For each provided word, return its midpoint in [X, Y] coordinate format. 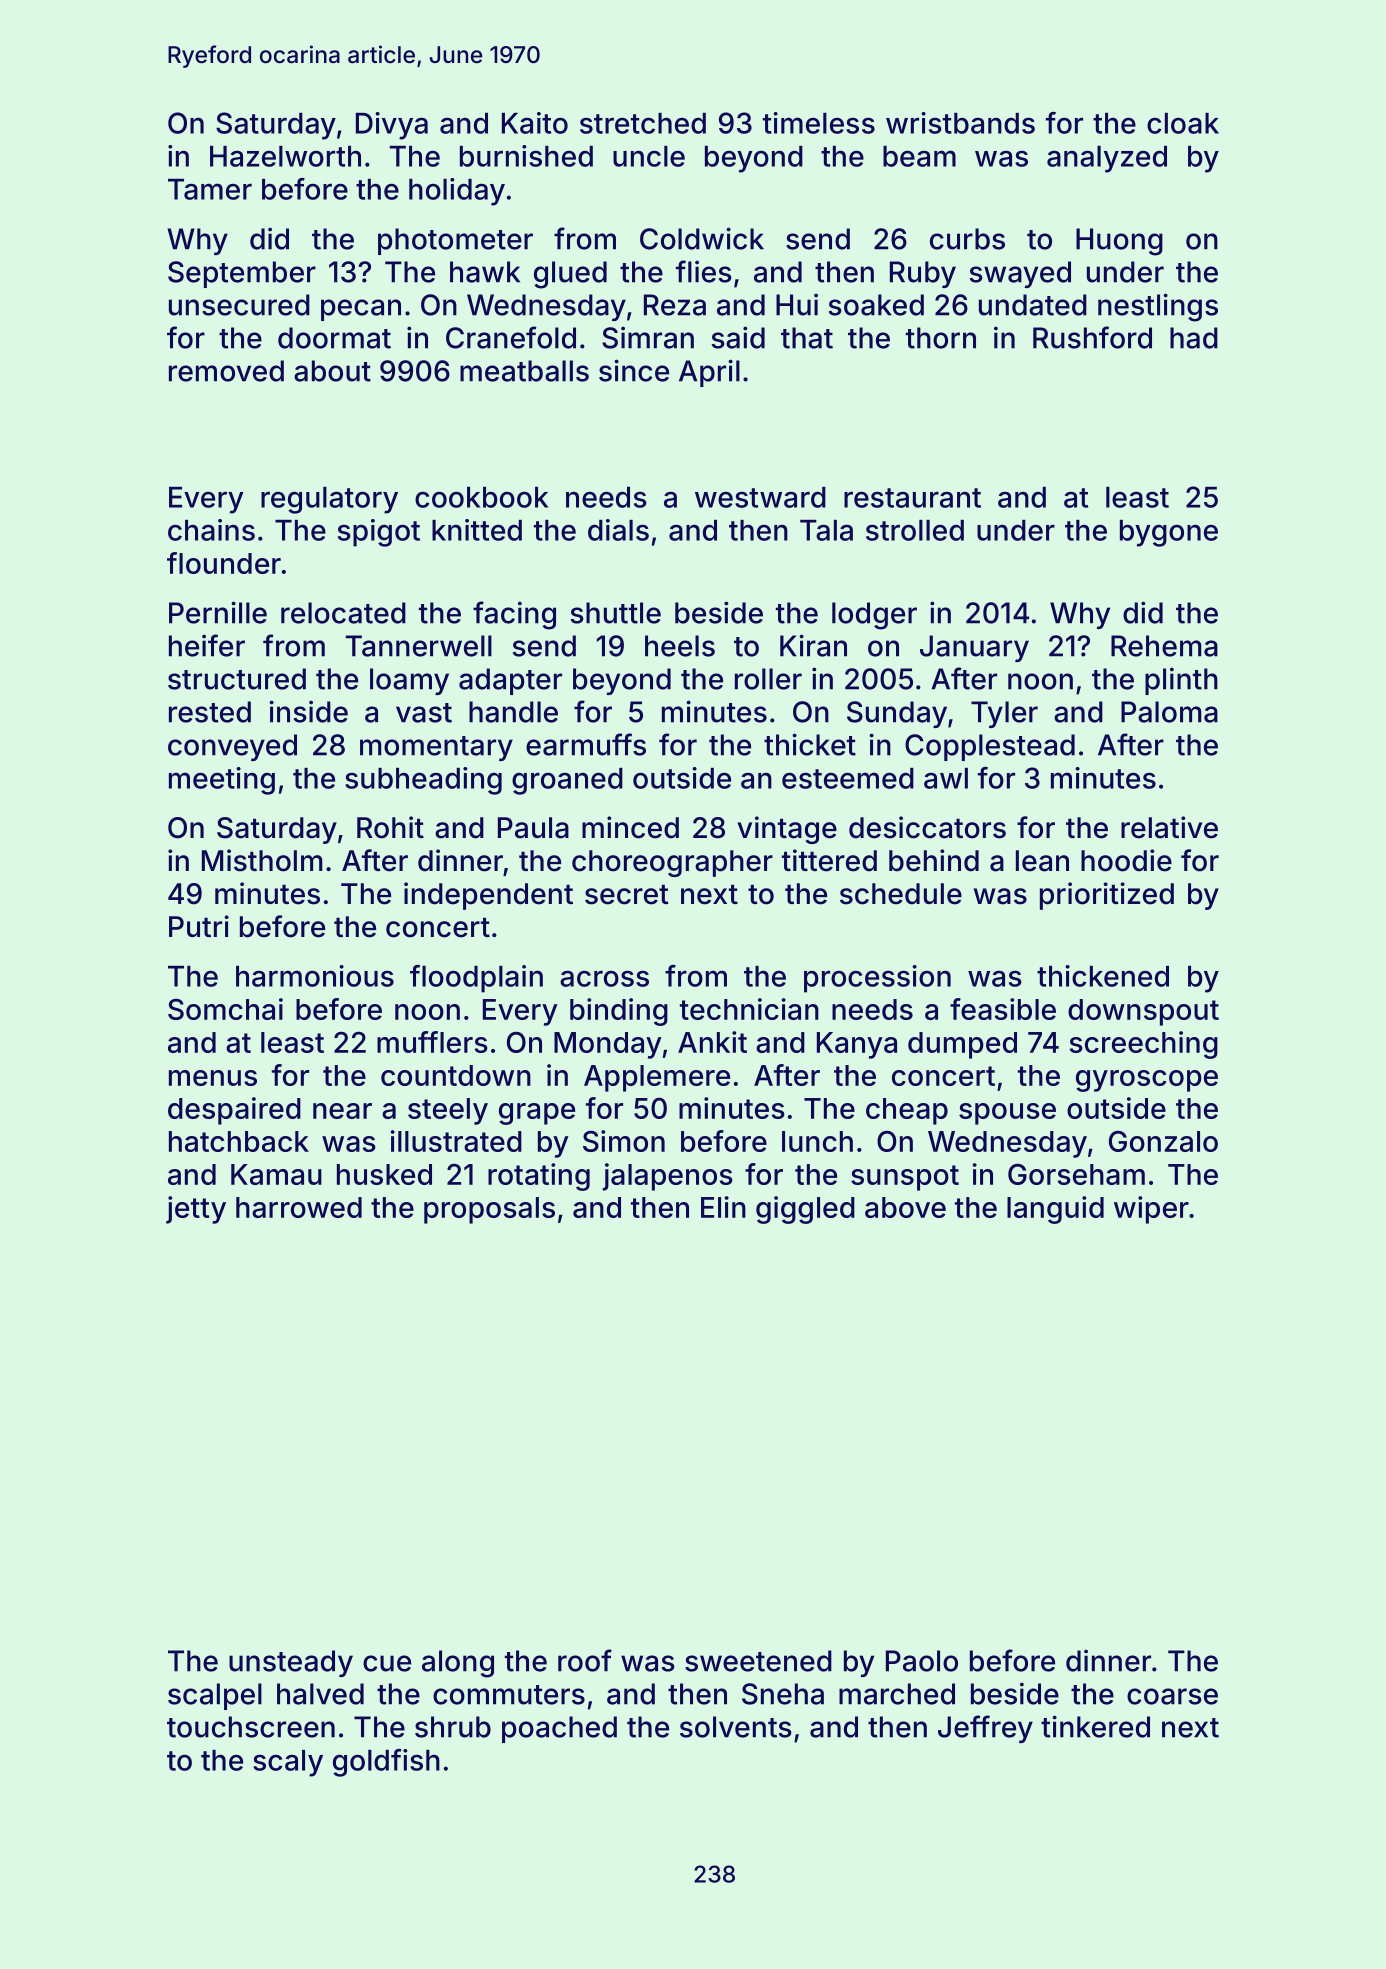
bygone [1169, 533]
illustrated [456, 1141]
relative [1169, 827]
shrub [453, 1727]
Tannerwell [418, 646]
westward [760, 497]
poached [559, 1729]
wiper [1151, 1210]
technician [749, 1009]
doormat [334, 338]
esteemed [848, 778]
